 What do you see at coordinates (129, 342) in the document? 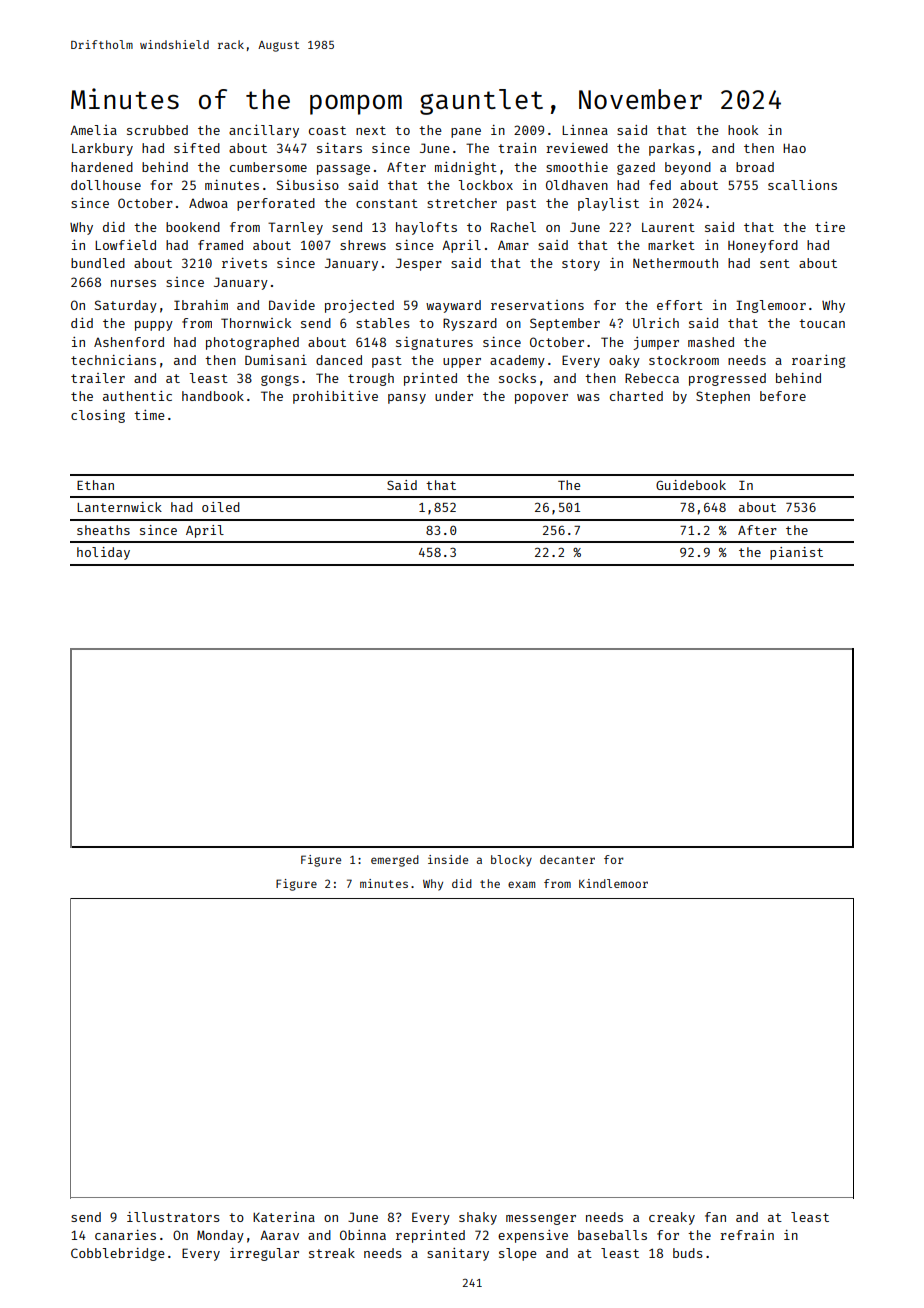
I see `Ashenford` at bounding box center [129, 342].
